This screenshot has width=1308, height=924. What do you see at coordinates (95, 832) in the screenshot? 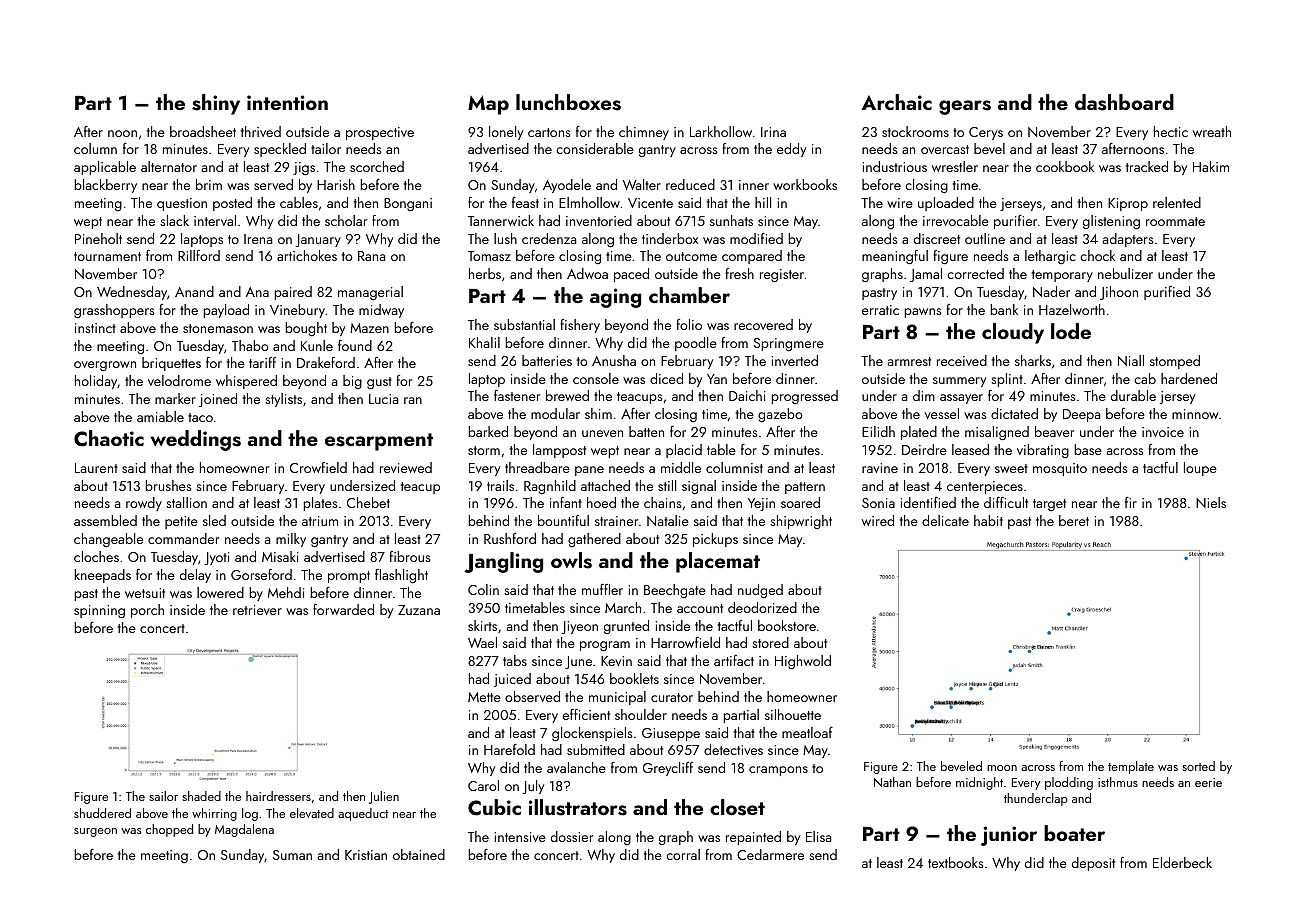
I see `surgeon` at bounding box center [95, 832].
